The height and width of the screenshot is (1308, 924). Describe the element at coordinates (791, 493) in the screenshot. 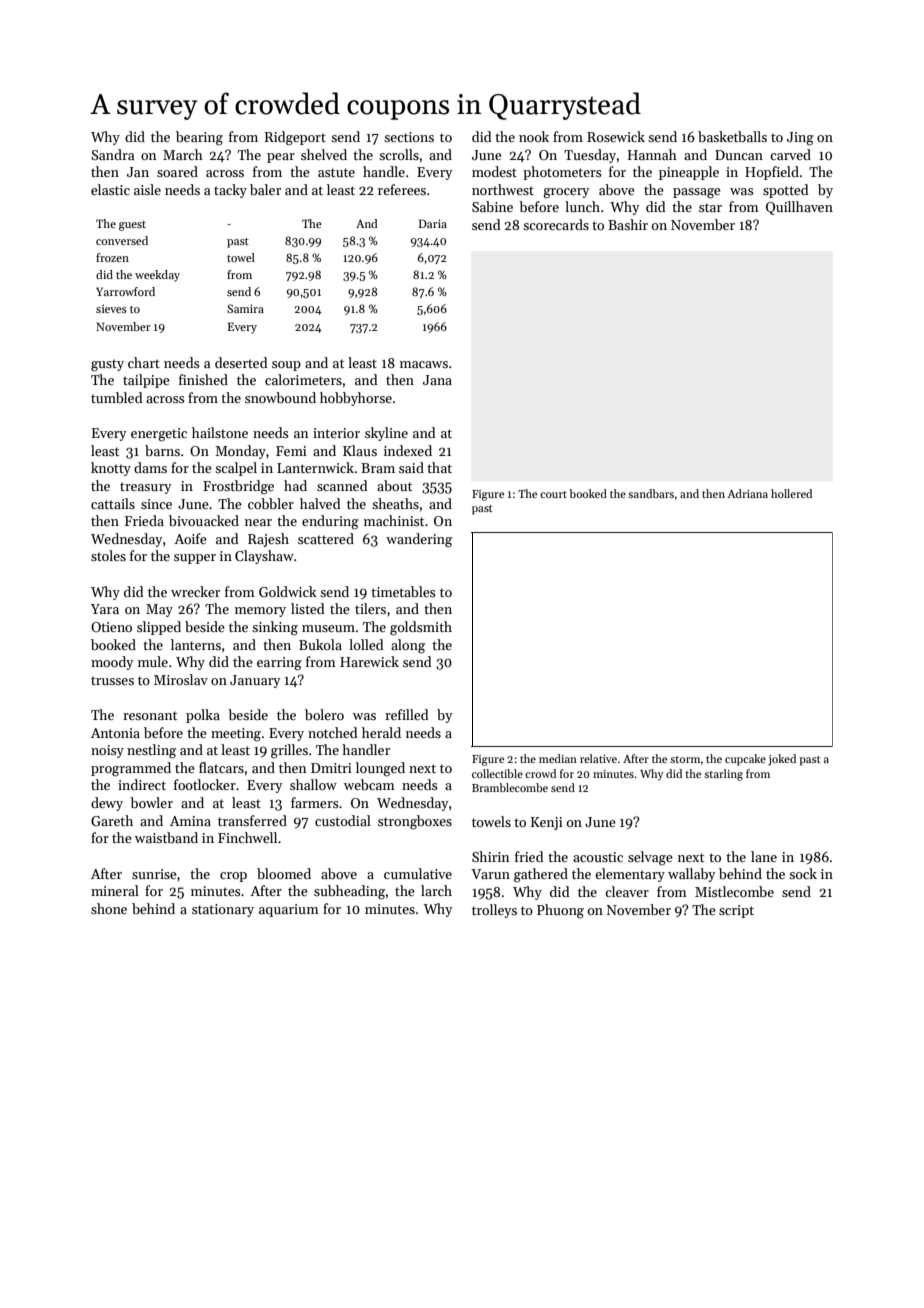

I see `hollered` at that location.
